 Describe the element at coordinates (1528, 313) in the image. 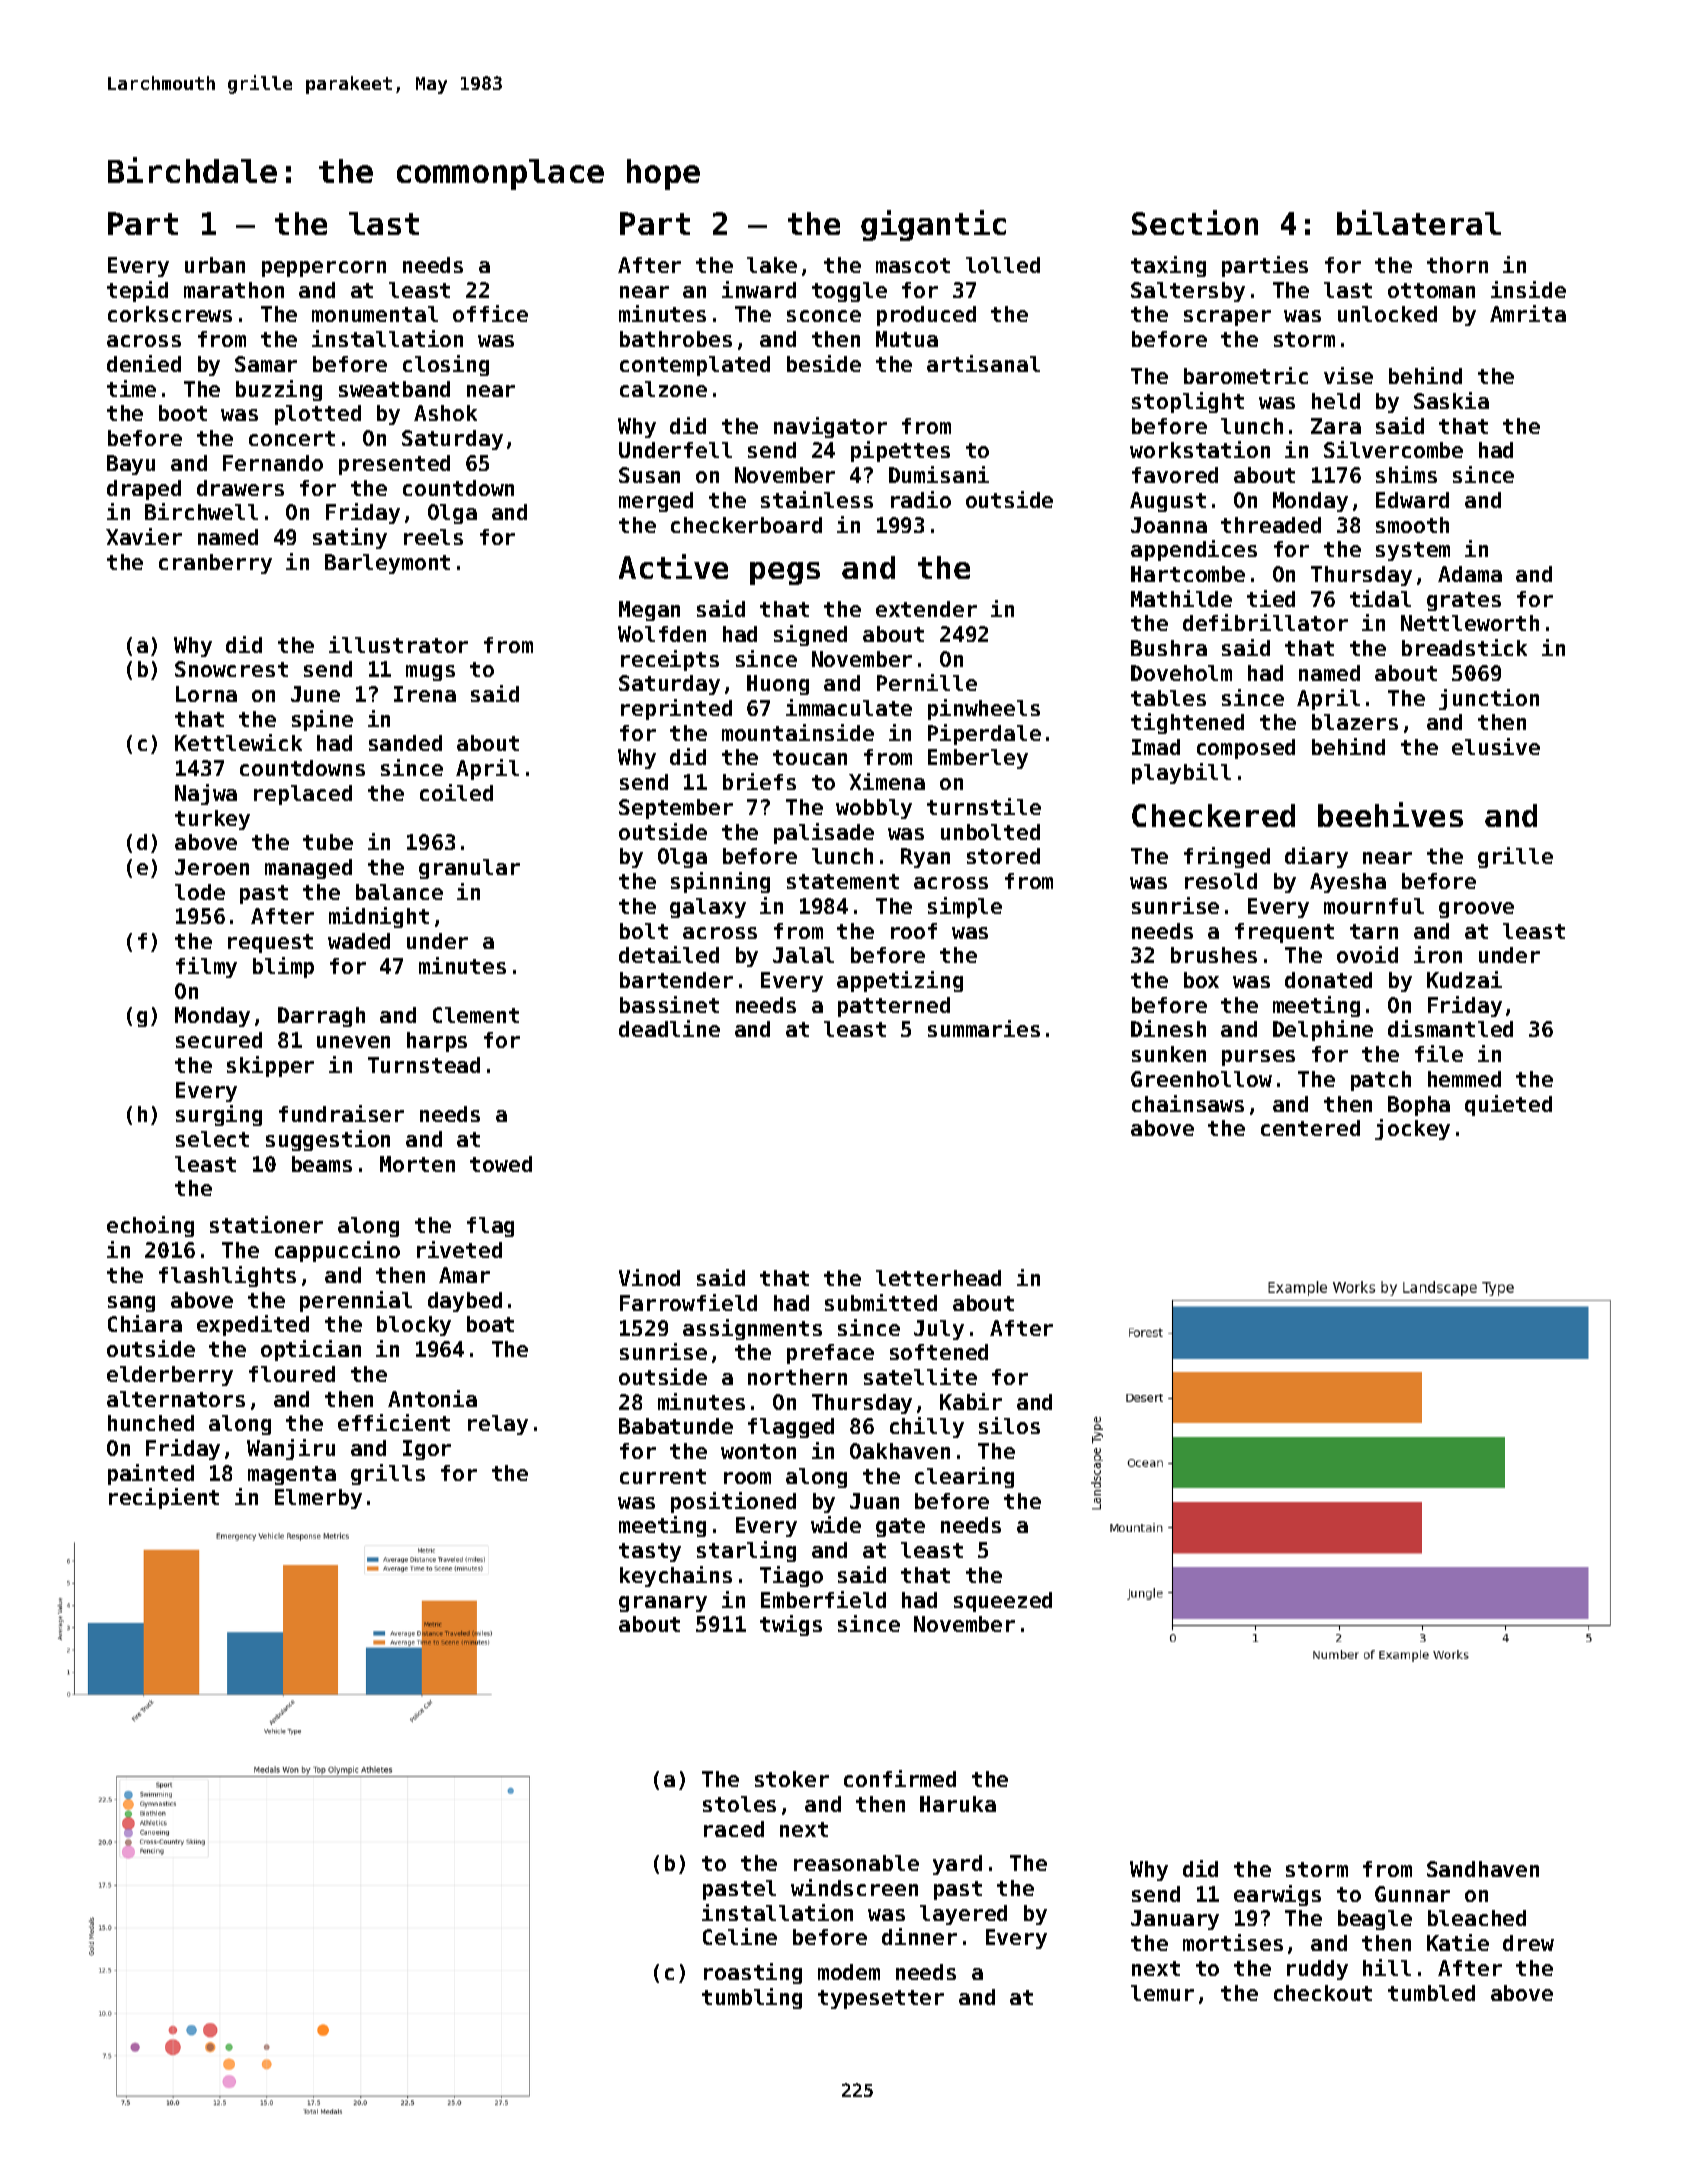

I see `Amrita` at that location.
